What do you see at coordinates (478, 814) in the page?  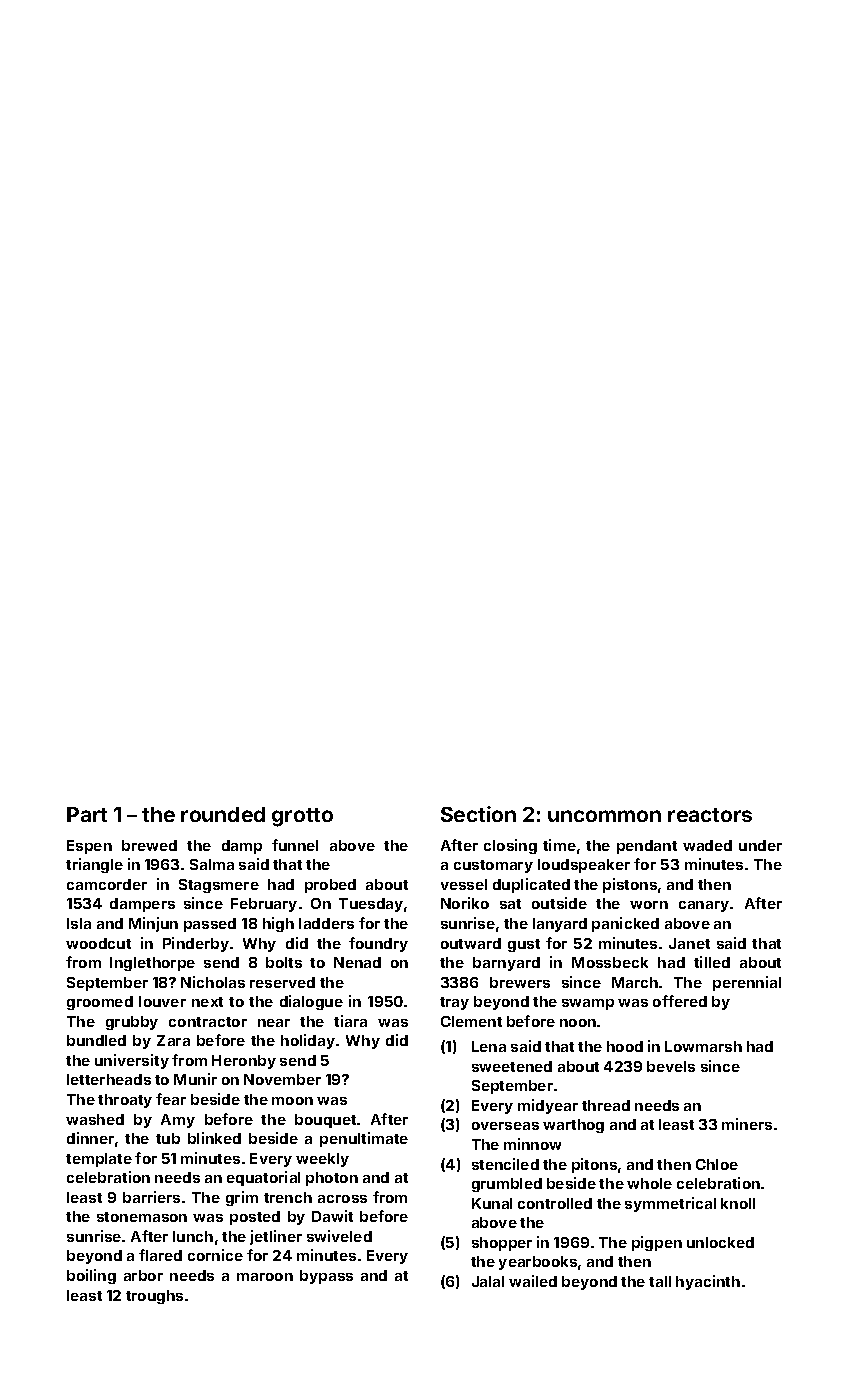 I see `Section` at bounding box center [478, 814].
